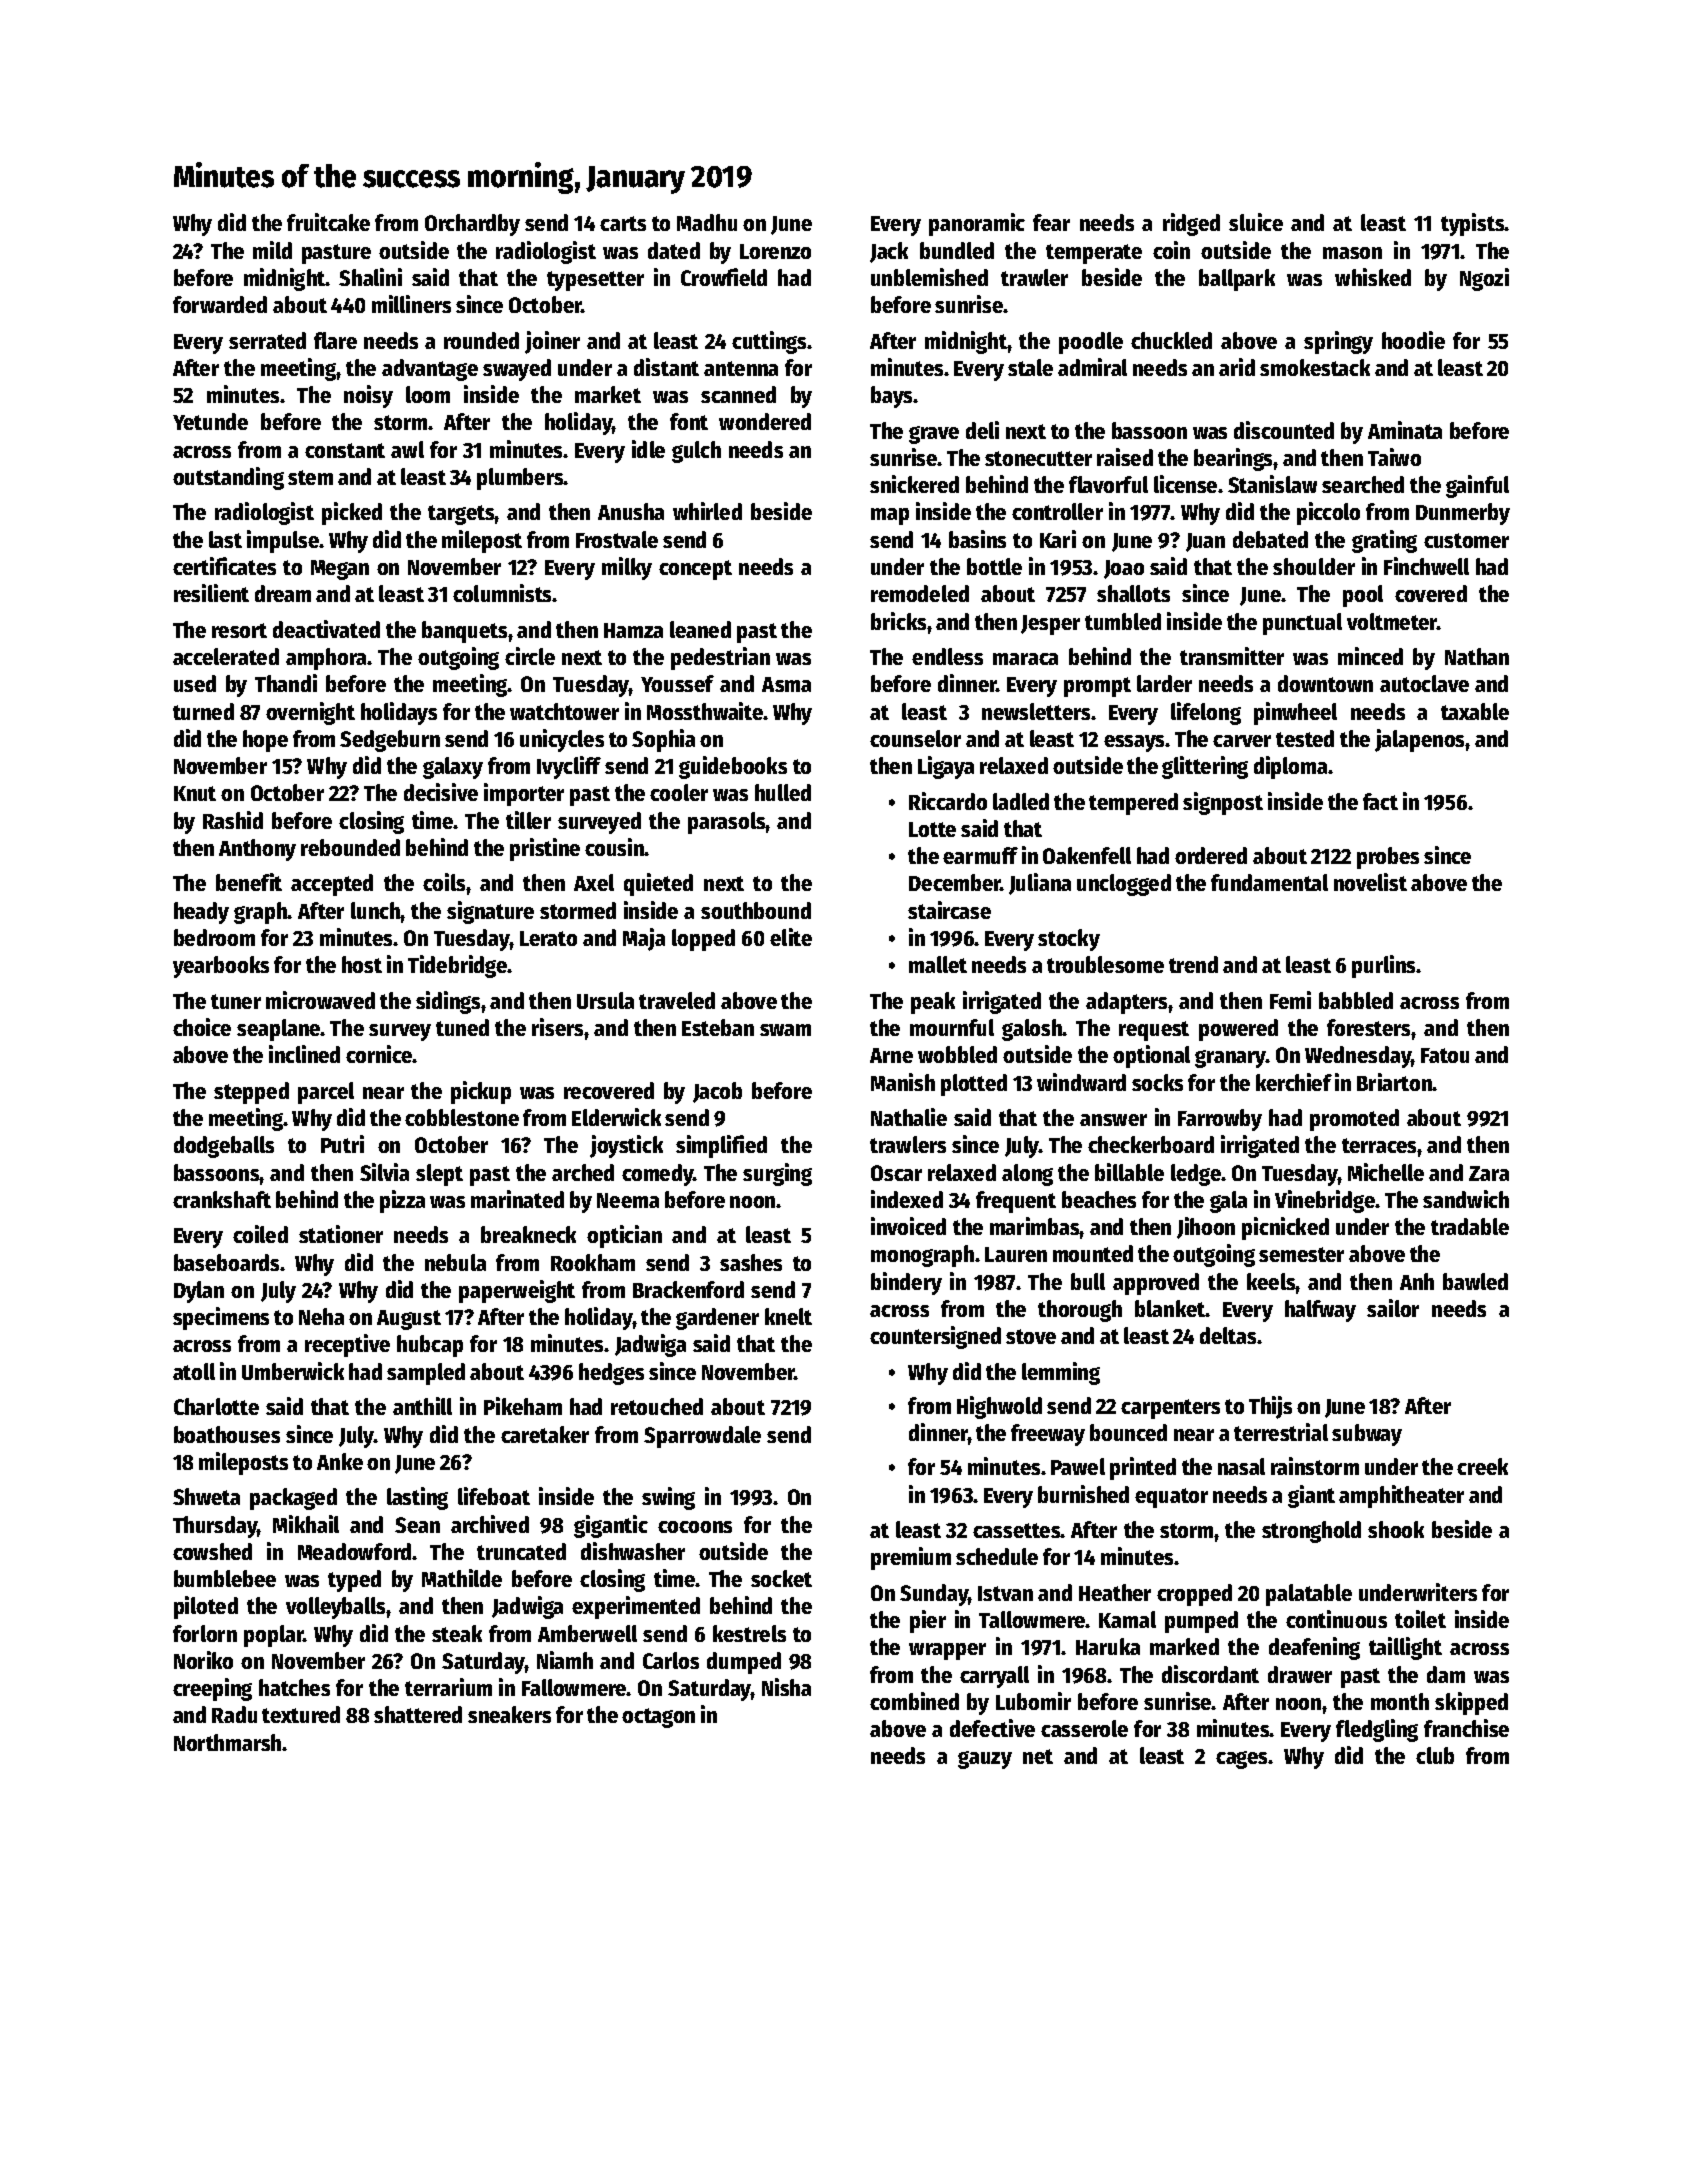  Describe the element at coordinates (564, 711) in the image. I see `watchtower` at that location.
